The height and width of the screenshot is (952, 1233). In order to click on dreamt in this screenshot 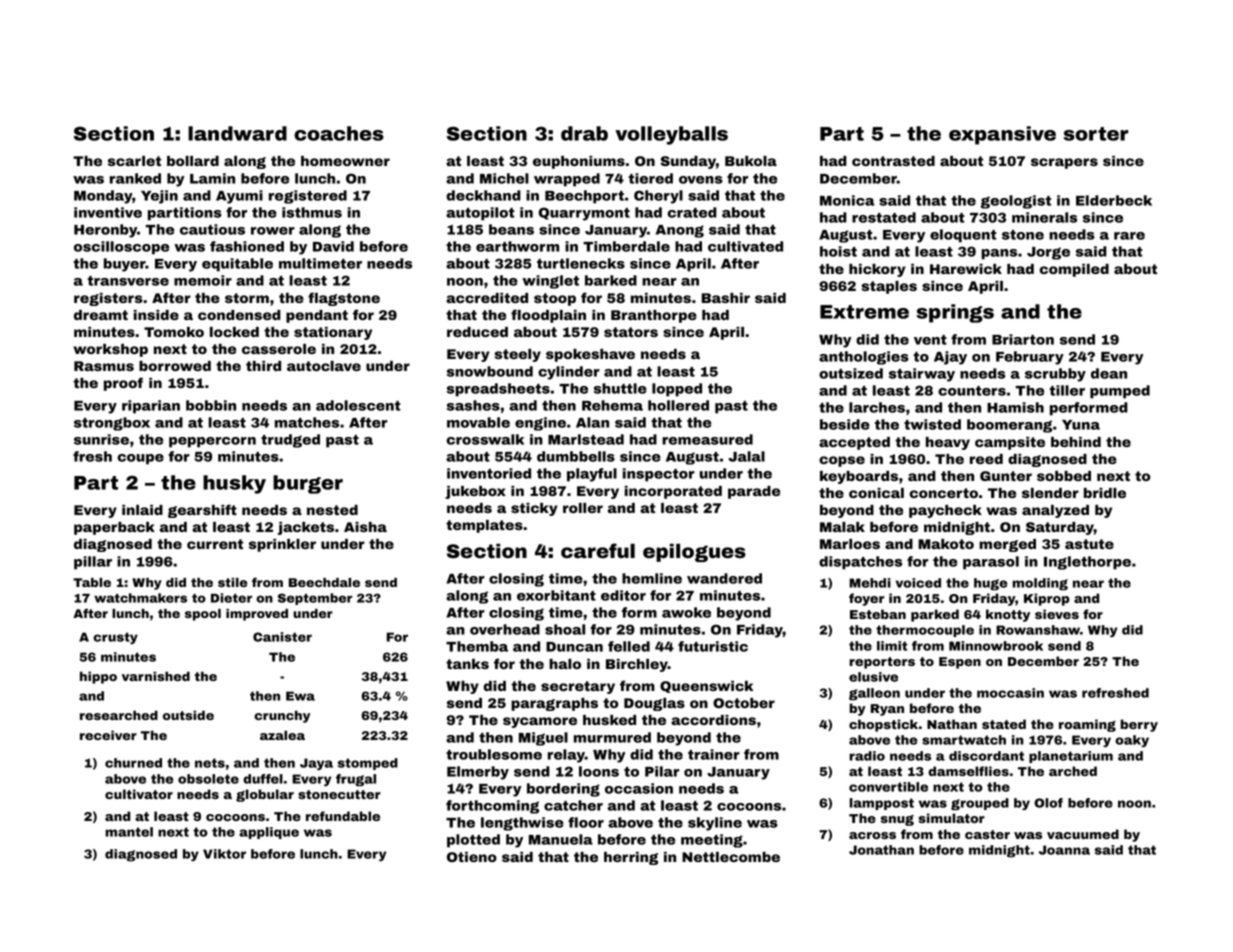, I will do `click(101, 315)`.
